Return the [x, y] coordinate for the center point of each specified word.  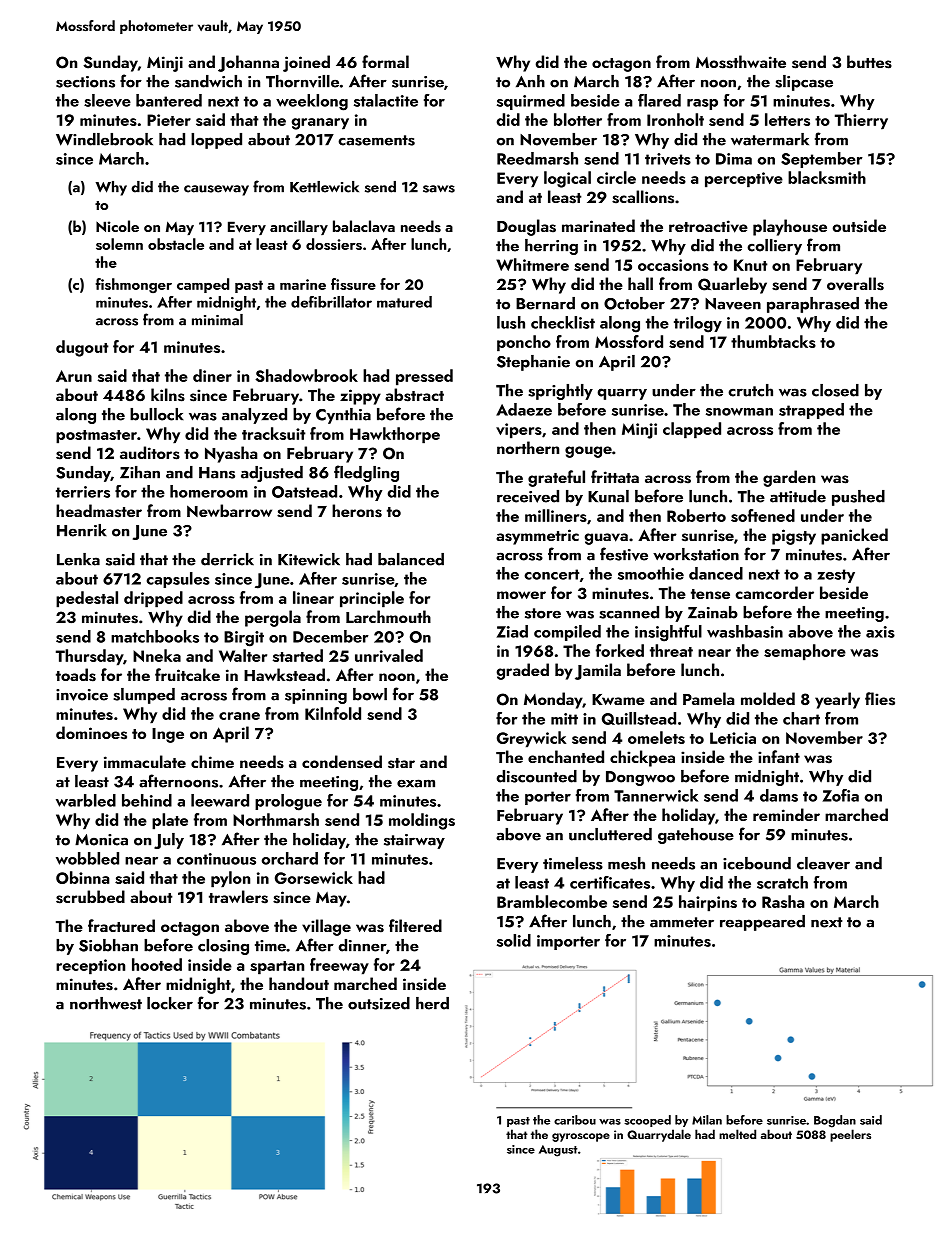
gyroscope [581, 1137]
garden [789, 478]
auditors [150, 453]
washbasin [745, 631]
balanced [411, 559]
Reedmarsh [537, 158]
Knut [750, 265]
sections [85, 82]
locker [170, 1003]
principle [372, 599]
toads [76, 675]
